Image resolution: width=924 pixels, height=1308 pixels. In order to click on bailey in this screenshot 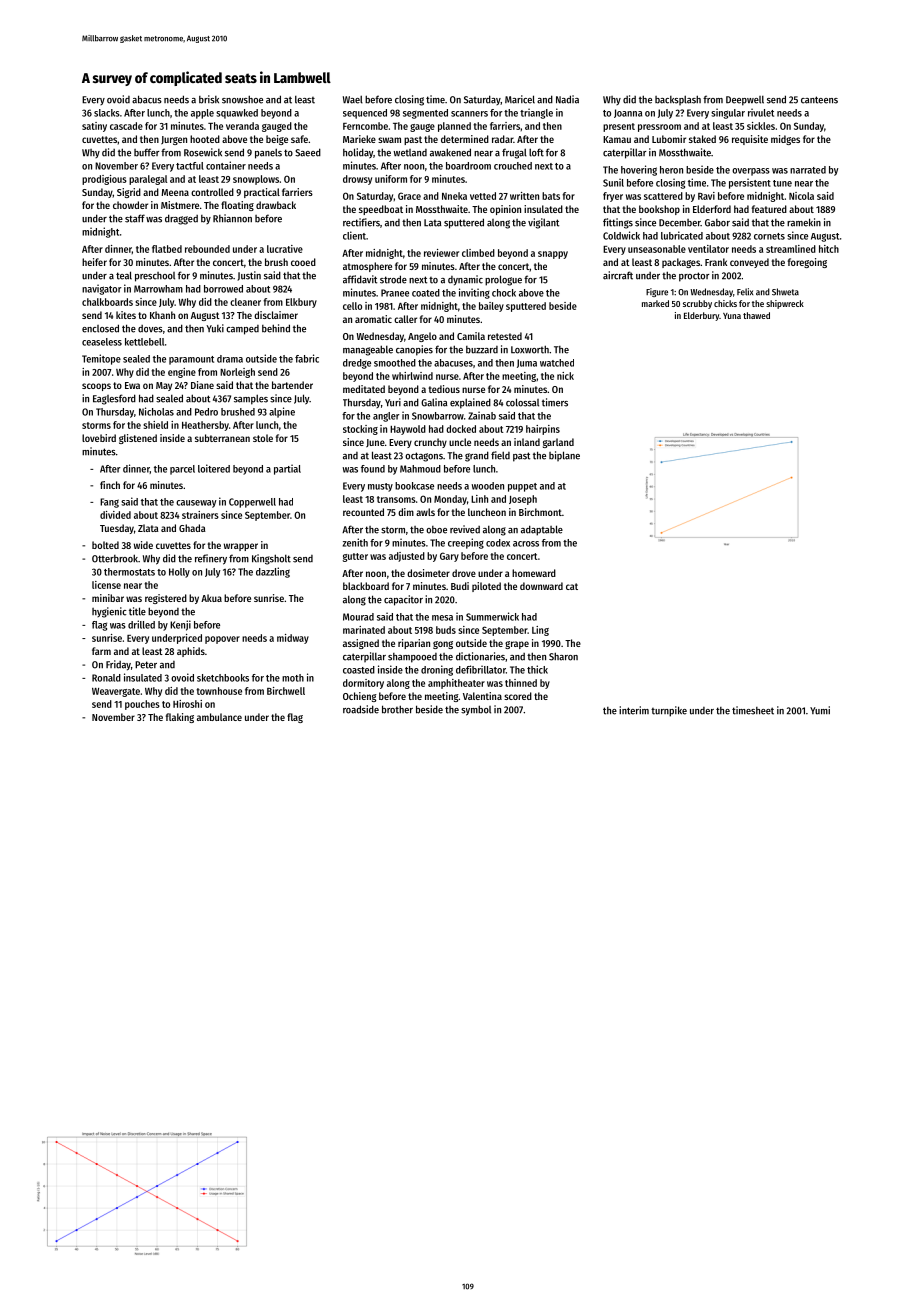, I will do `click(491, 307)`.
